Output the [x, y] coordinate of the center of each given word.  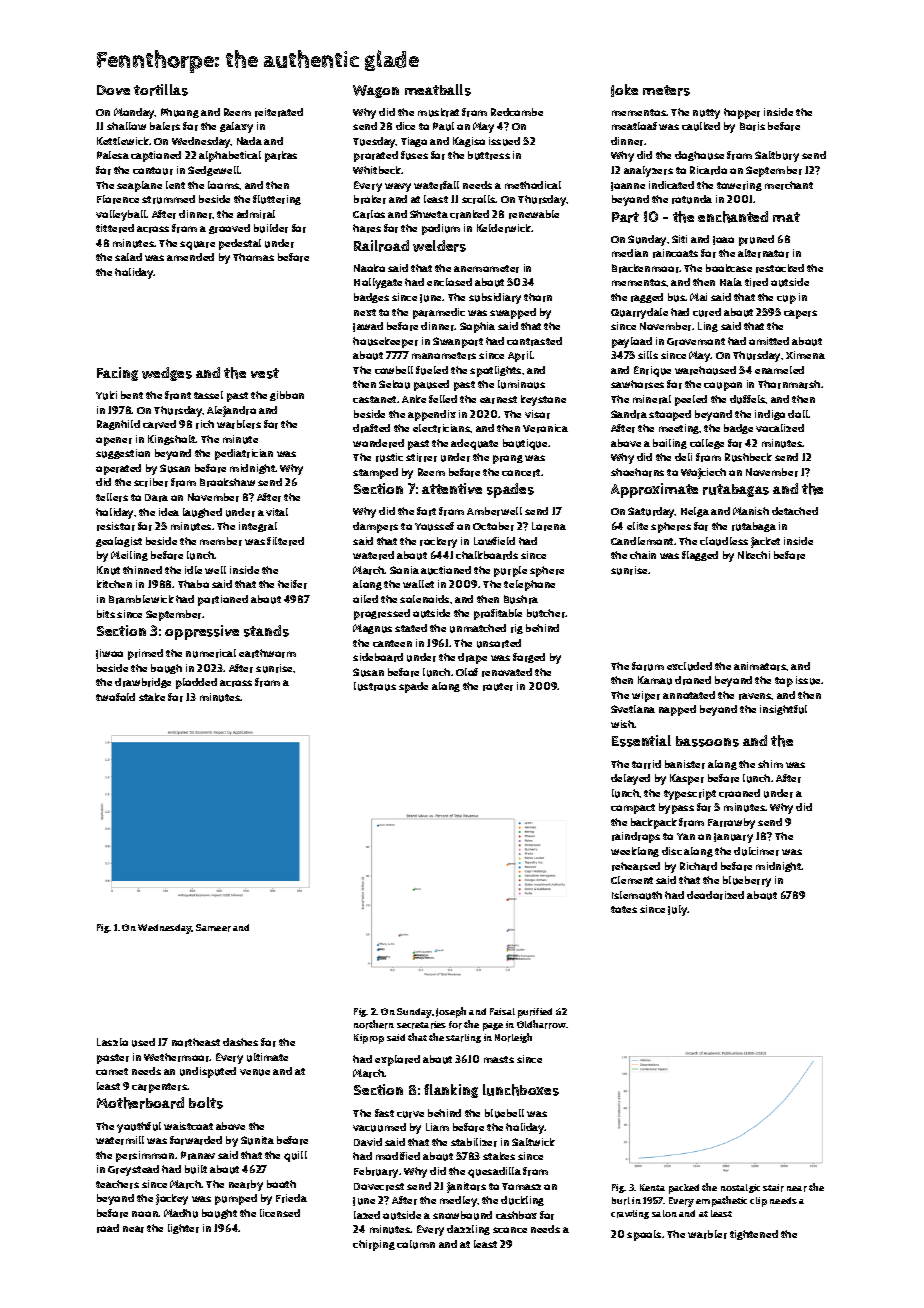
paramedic [439, 313]
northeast [196, 1042]
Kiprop [369, 1039]
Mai [698, 297]
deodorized [715, 895]
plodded [196, 683]
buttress [489, 155]
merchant [789, 185]
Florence [118, 199]
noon [145, 1214]
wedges [167, 374]
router [498, 687]
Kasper [687, 779]
